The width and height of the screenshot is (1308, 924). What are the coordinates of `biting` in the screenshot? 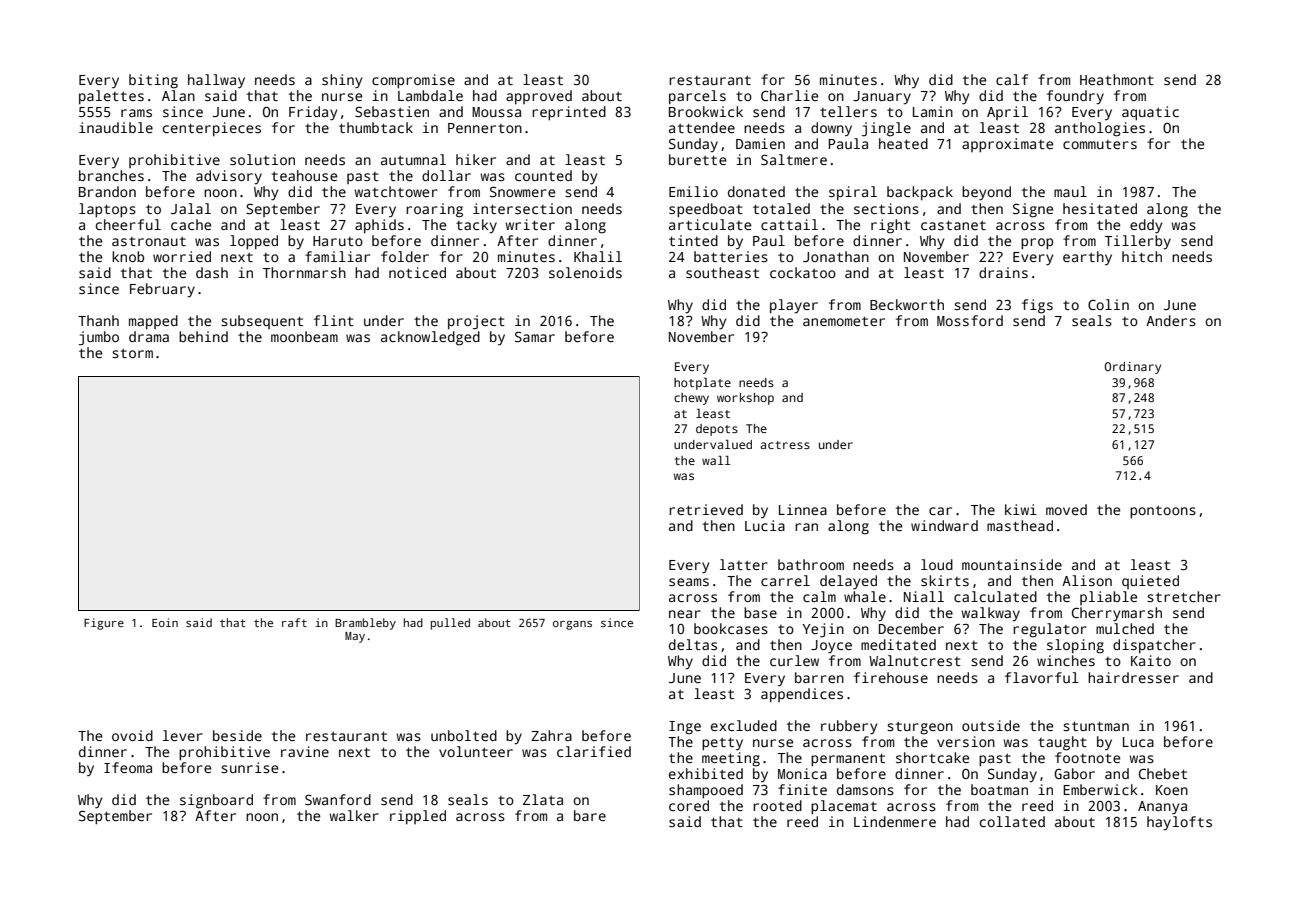 It's located at (153, 81).
